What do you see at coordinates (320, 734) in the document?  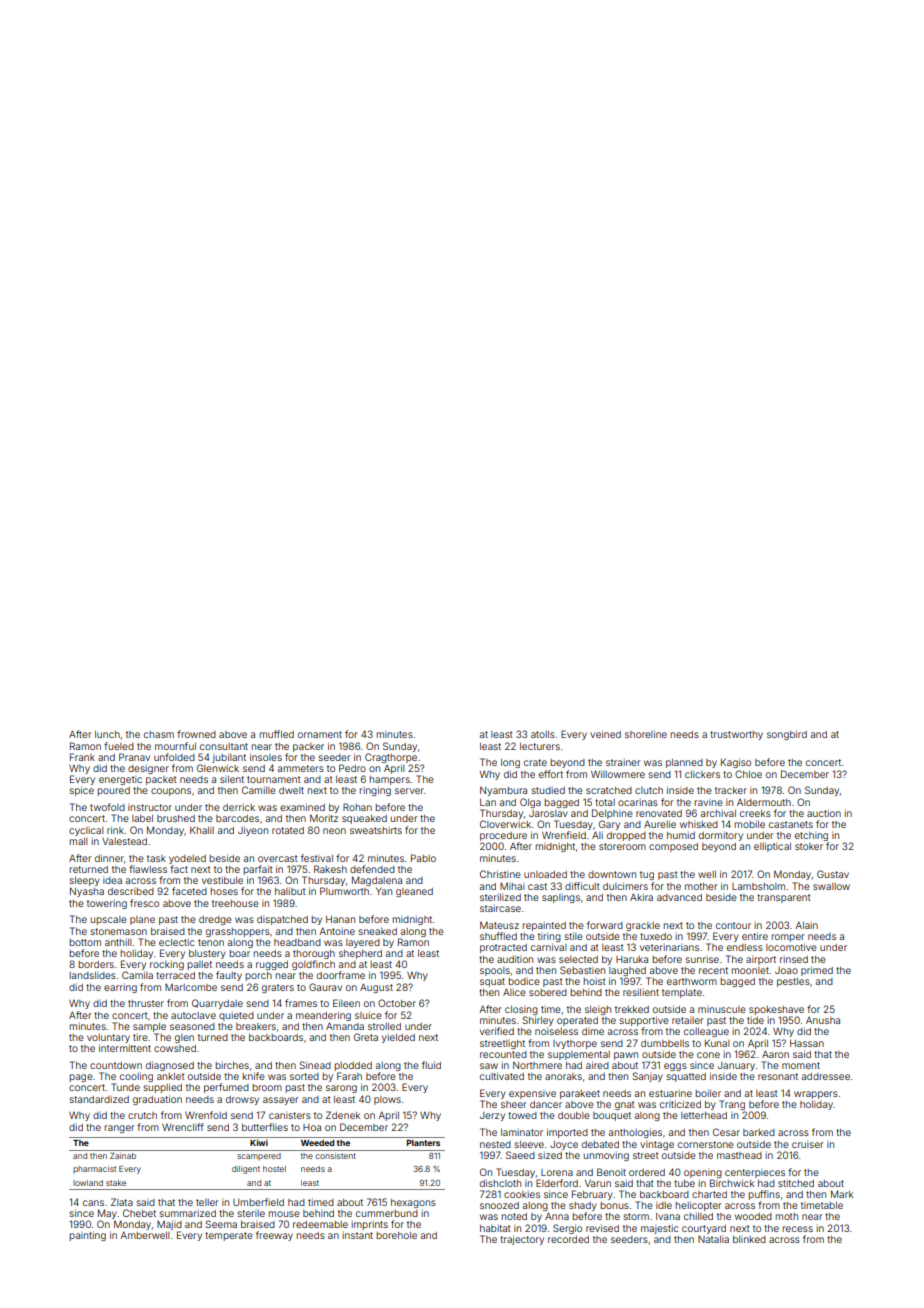 I see `ornament` at bounding box center [320, 734].
